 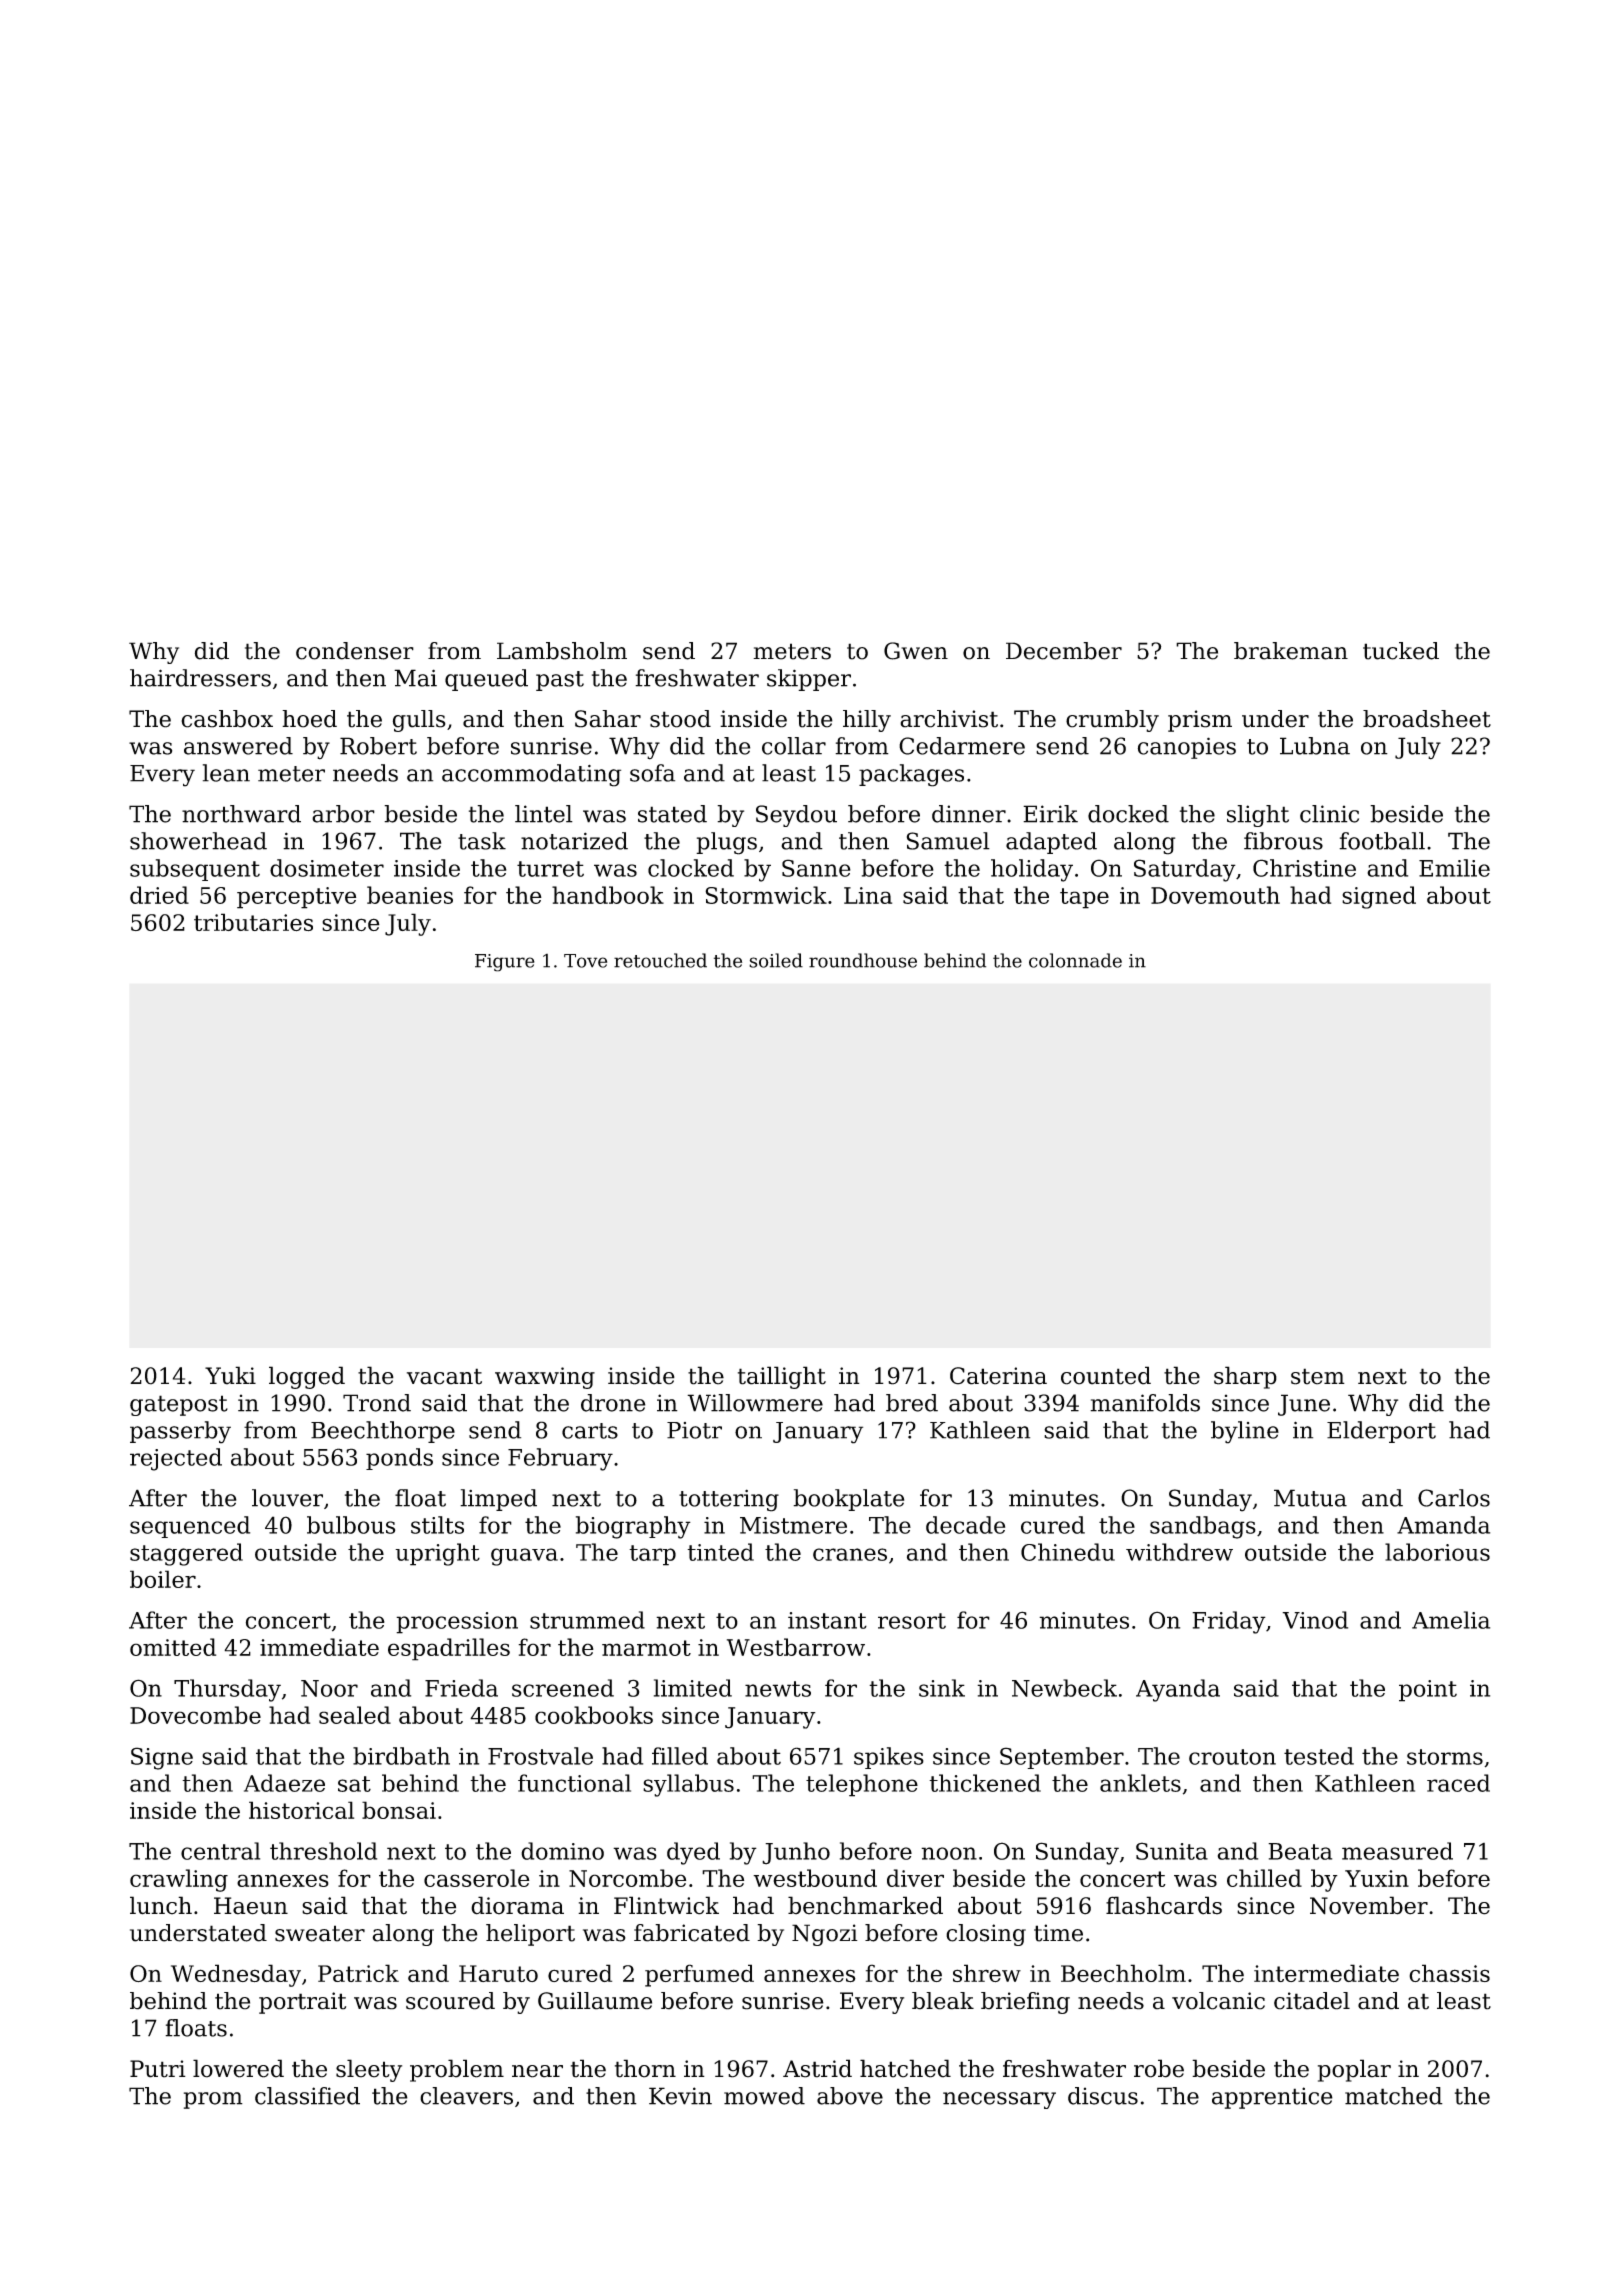 I want to click on Yuki, so click(x=230, y=1375).
